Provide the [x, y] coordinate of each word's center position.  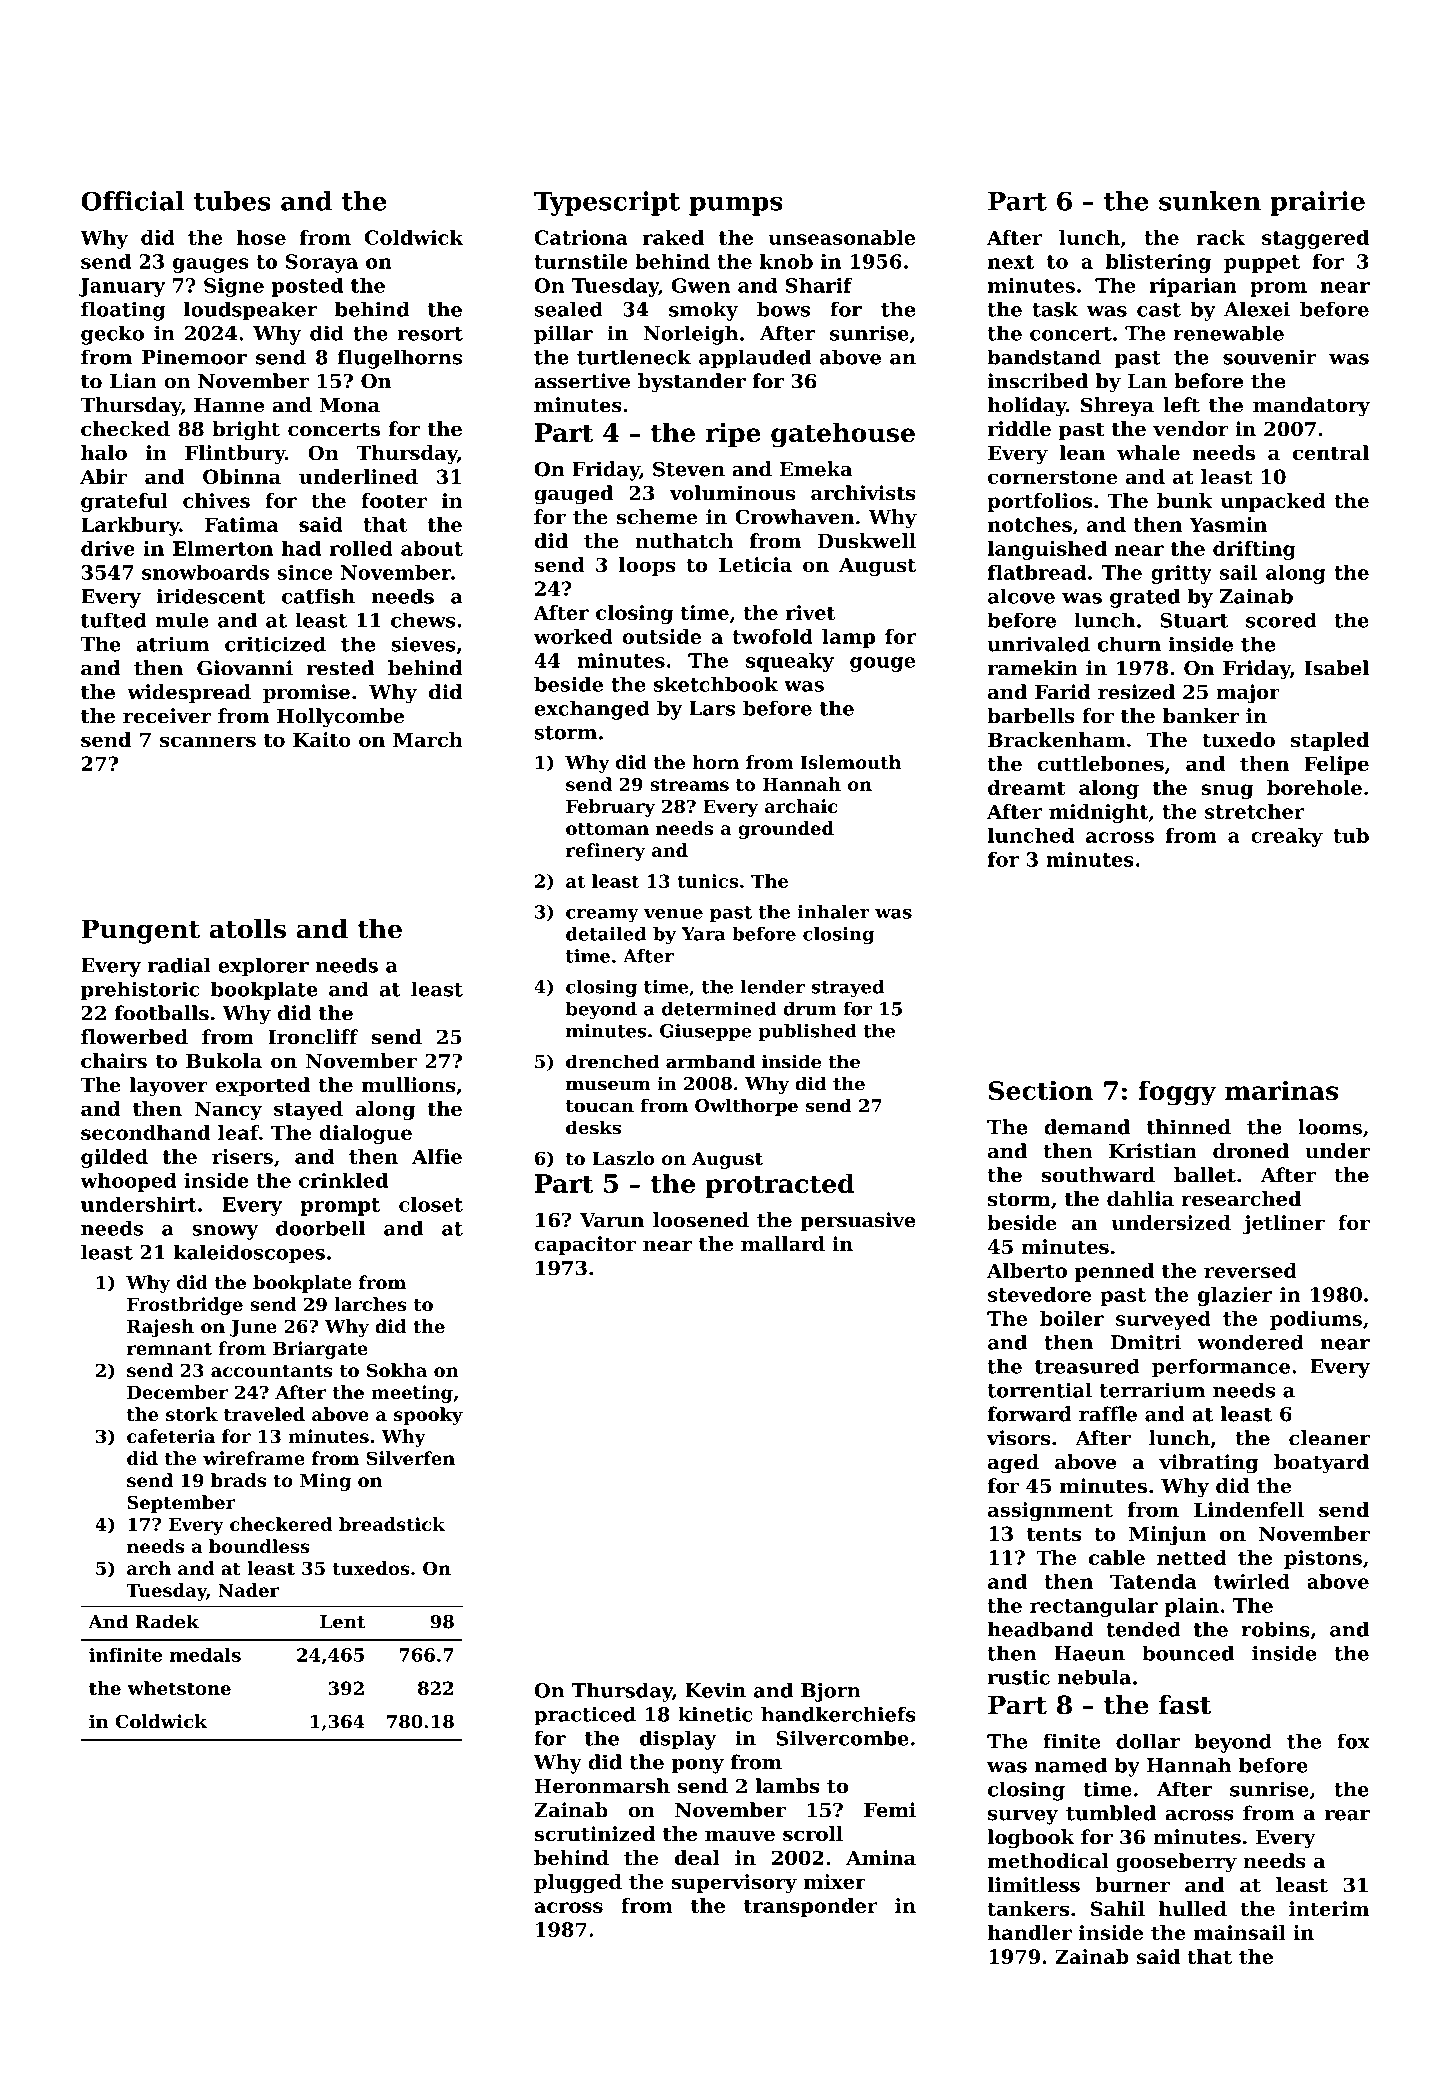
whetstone [179, 1688]
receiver [167, 716]
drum [809, 1008]
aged [1013, 1464]
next [1011, 262]
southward [1098, 1175]
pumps [736, 206]
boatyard [1321, 1464]
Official [132, 201]
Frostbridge [185, 1306]
